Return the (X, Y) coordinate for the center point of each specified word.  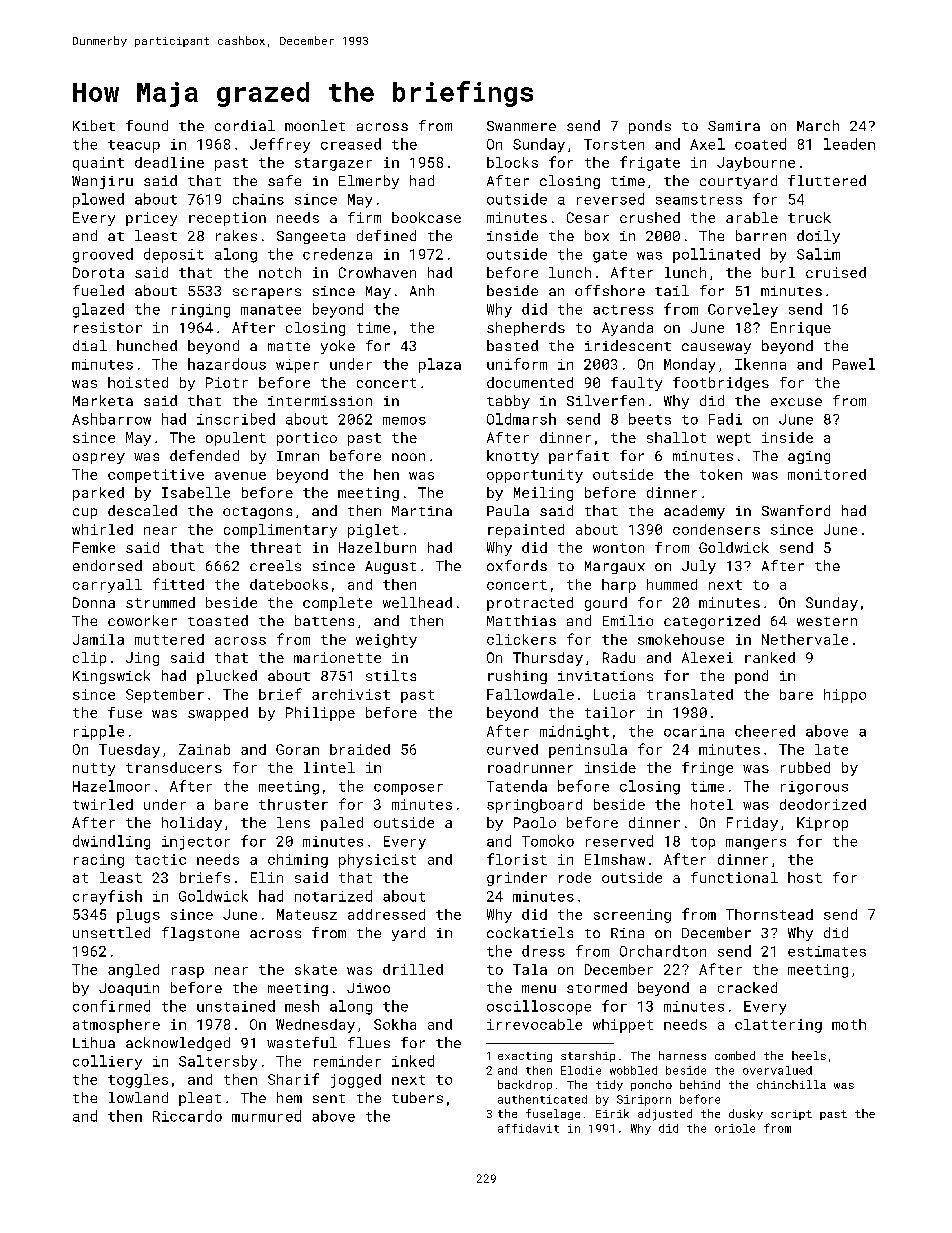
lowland (138, 1097)
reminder (347, 1061)
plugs (138, 916)
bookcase (426, 217)
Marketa (103, 400)
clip (89, 659)
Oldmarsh (521, 419)
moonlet (315, 125)
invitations (605, 676)
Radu (619, 657)
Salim (818, 254)
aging (809, 457)
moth (849, 1024)
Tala (530, 969)
